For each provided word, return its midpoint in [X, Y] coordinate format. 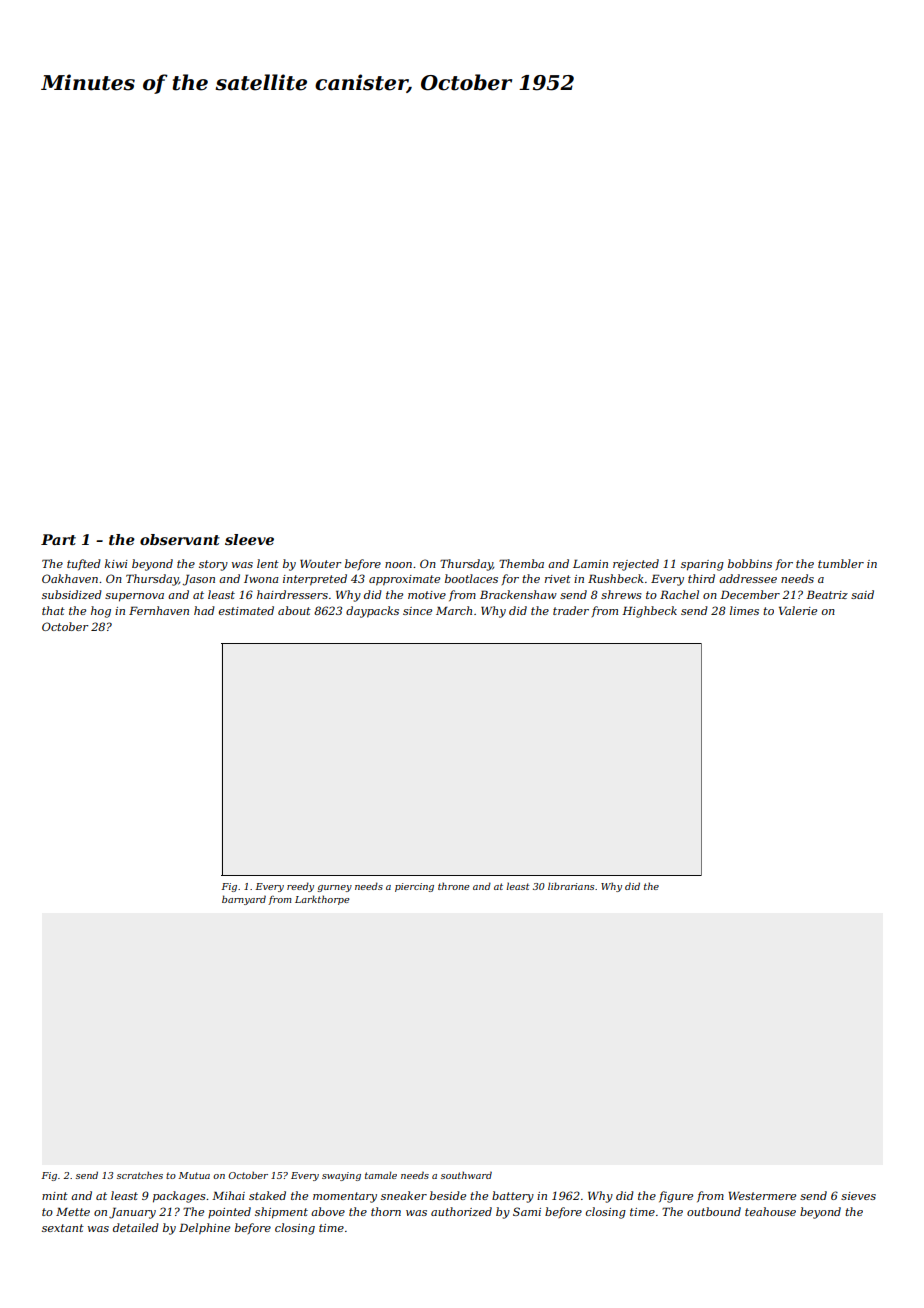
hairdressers [292, 594]
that [53, 610]
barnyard [244, 900]
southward [466, 1175]
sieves [858, 1196]
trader [571, 610]
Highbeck [649, 612]
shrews [621, 594]
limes [744, 610]
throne [454, 886]
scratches [140, 1175]
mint [55, 1196]
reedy [300, 887]
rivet [558, 579]
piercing [414, 887]
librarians [571, 886]
